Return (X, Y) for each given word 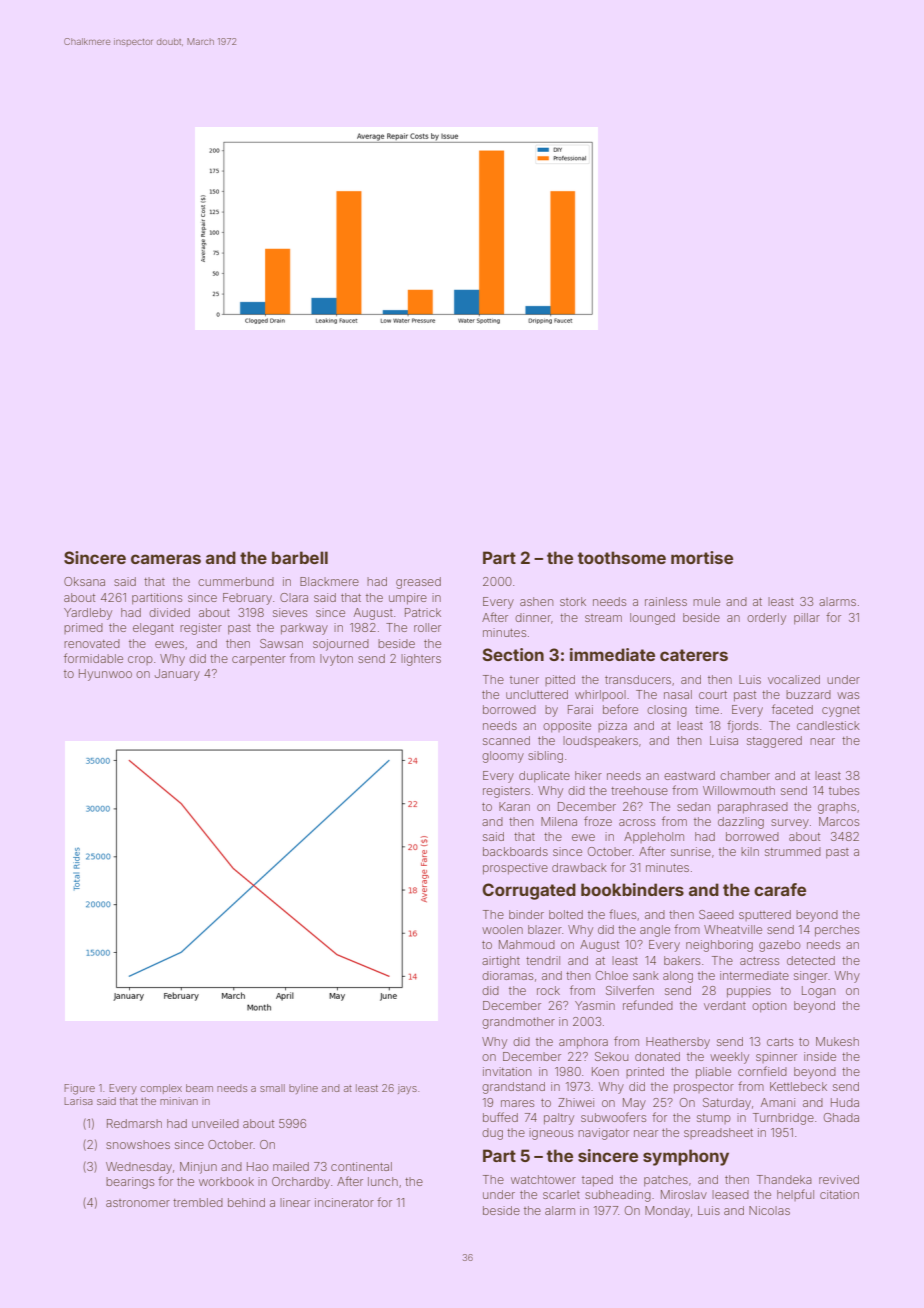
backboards (515, 851)
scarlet (561, 1194)
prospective (515, 869)
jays (407, 1089)
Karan (514, 806)
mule (706, 601)
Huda (845, 1102)
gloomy (503, 757)
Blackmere (329, 581)
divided (169, 612)
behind (246, 1202)
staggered (774, 742)
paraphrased (753, 808)
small (272, 1088)
